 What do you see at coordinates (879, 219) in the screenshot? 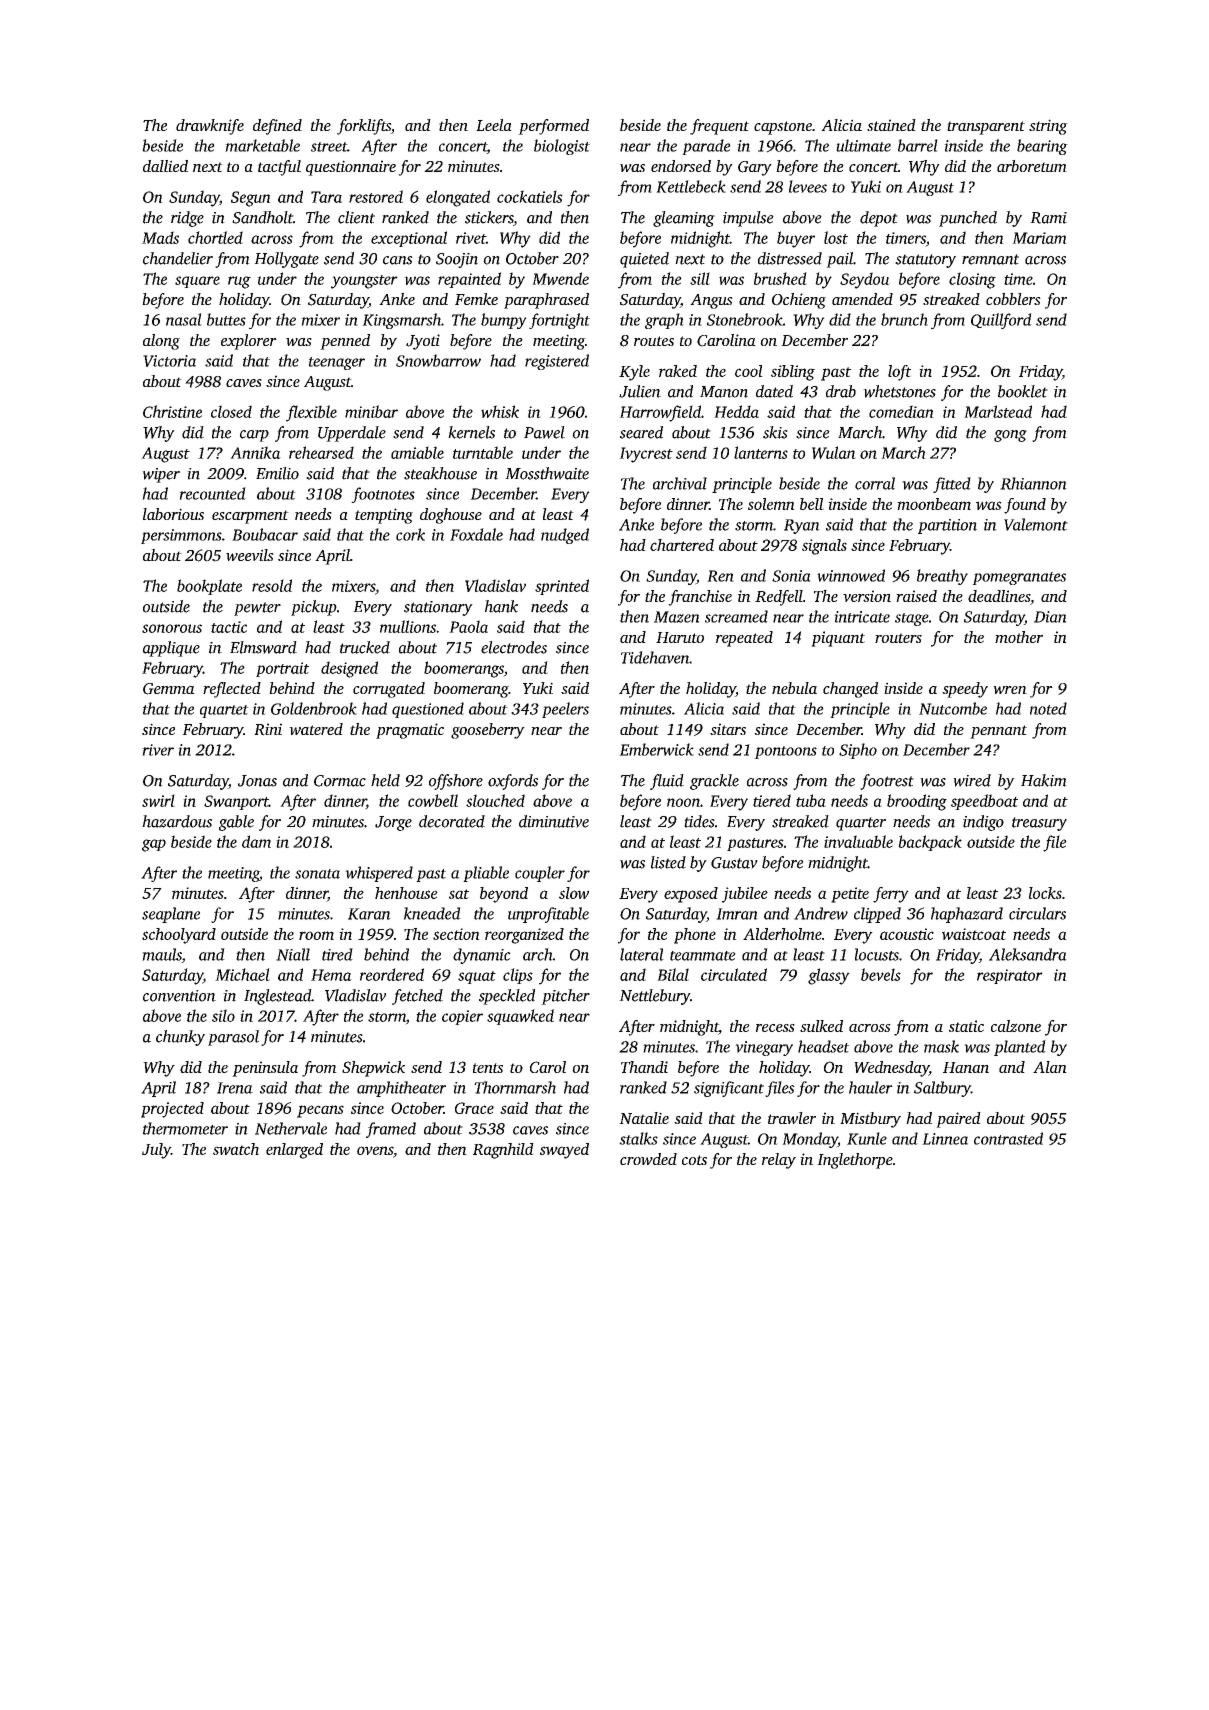
I see `depot` at bounding box center [879, 219].
